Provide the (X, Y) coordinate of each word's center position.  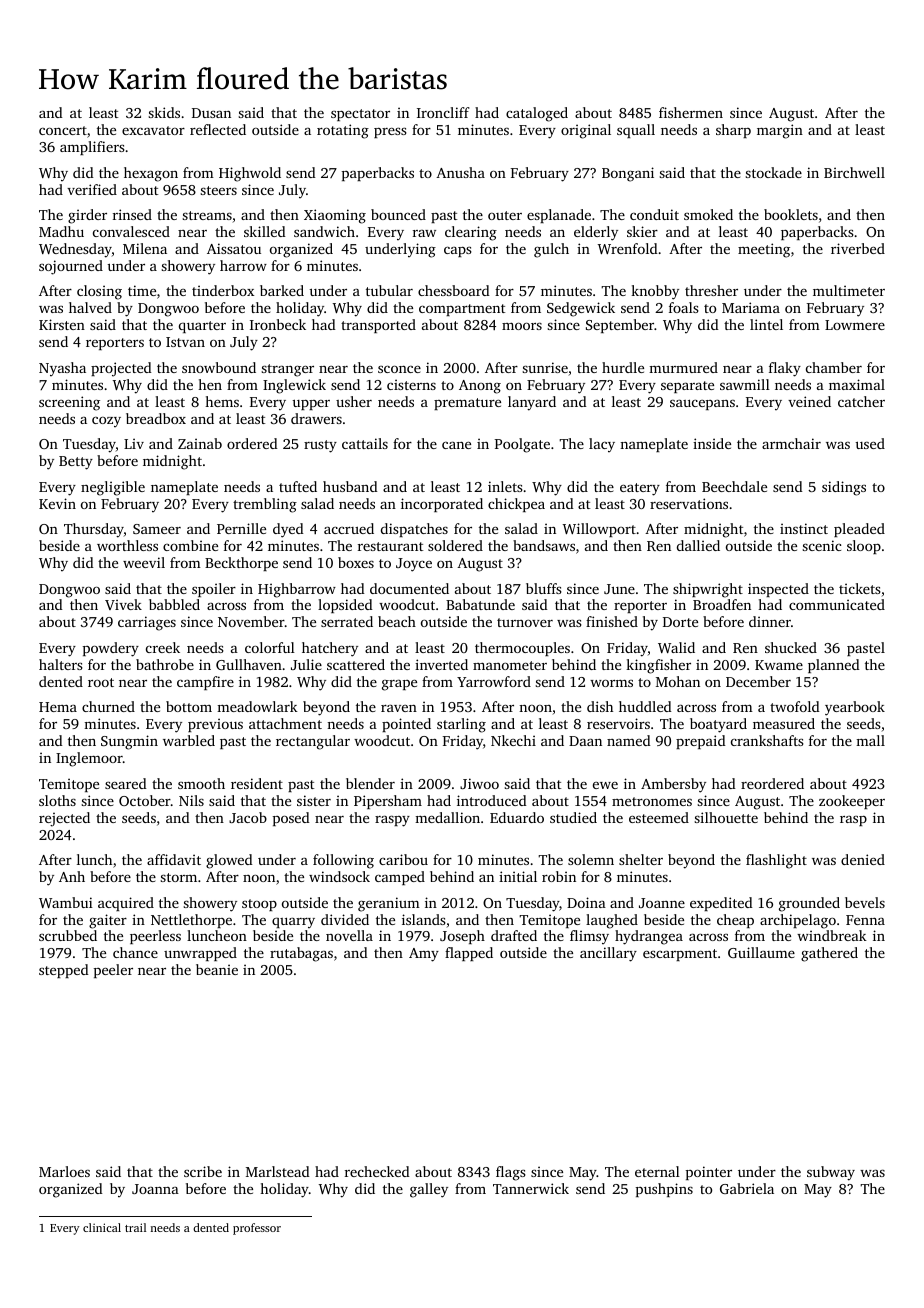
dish (600, 706)
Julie (306, 664)
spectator (360, 115)
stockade (773, 172)
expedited (721, 904)
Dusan (211, 113)
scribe (203, 1171)
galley (429, 1190)
